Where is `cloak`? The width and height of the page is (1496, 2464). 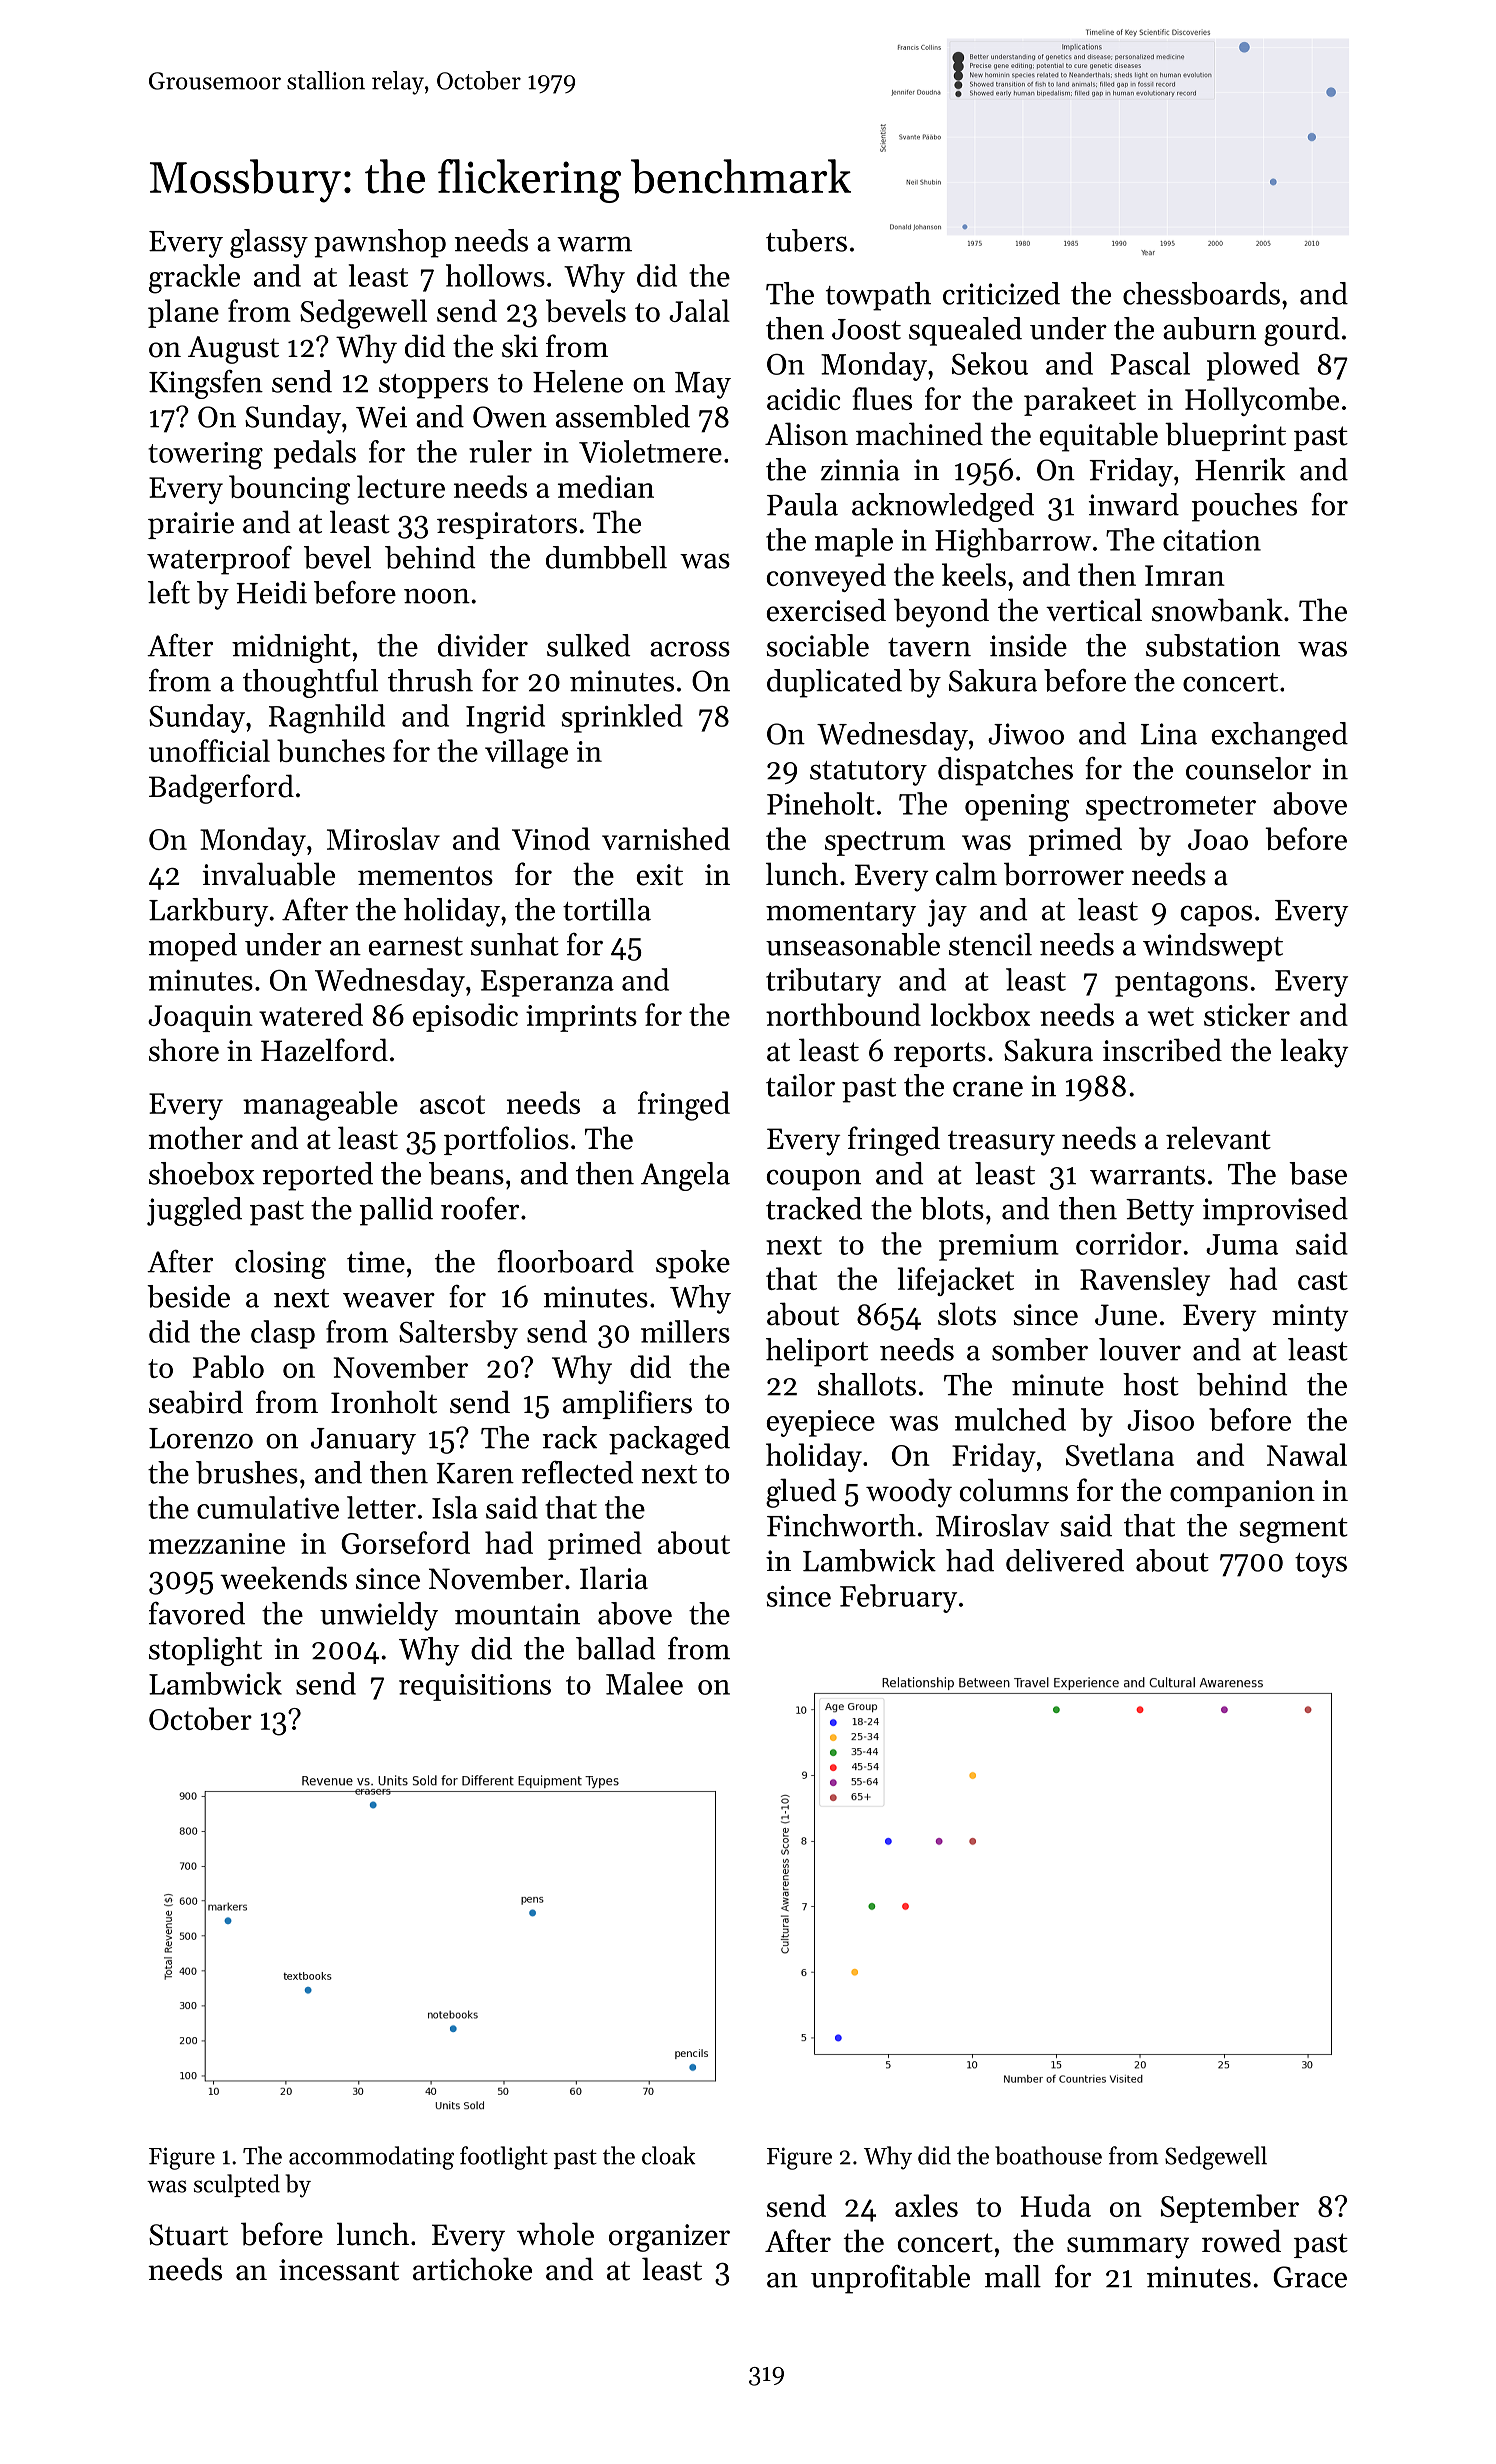
cloak is located at coordinates (668, 2155).
